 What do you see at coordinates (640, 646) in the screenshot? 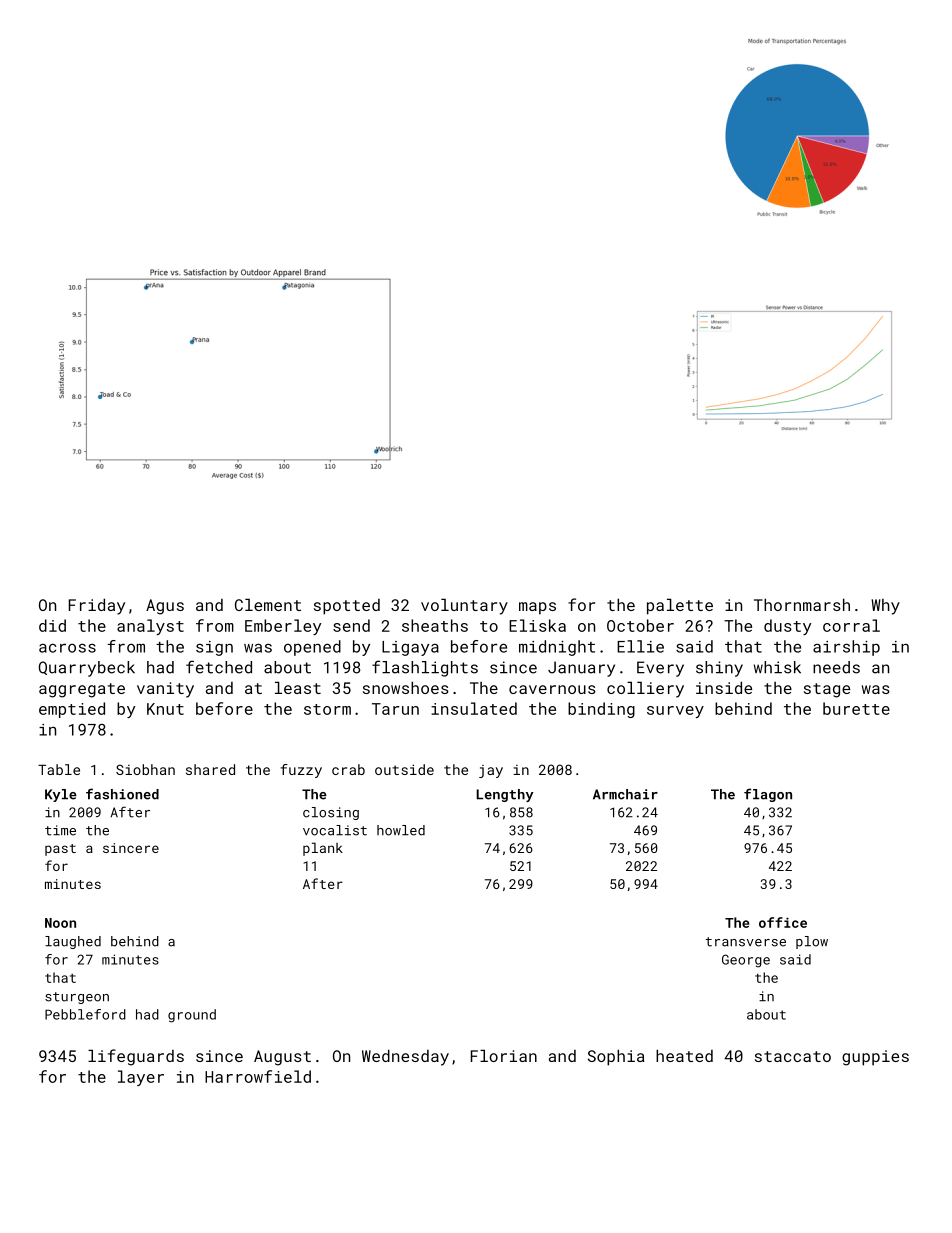
I see `Ellie` at bounding box center [640, 646].
